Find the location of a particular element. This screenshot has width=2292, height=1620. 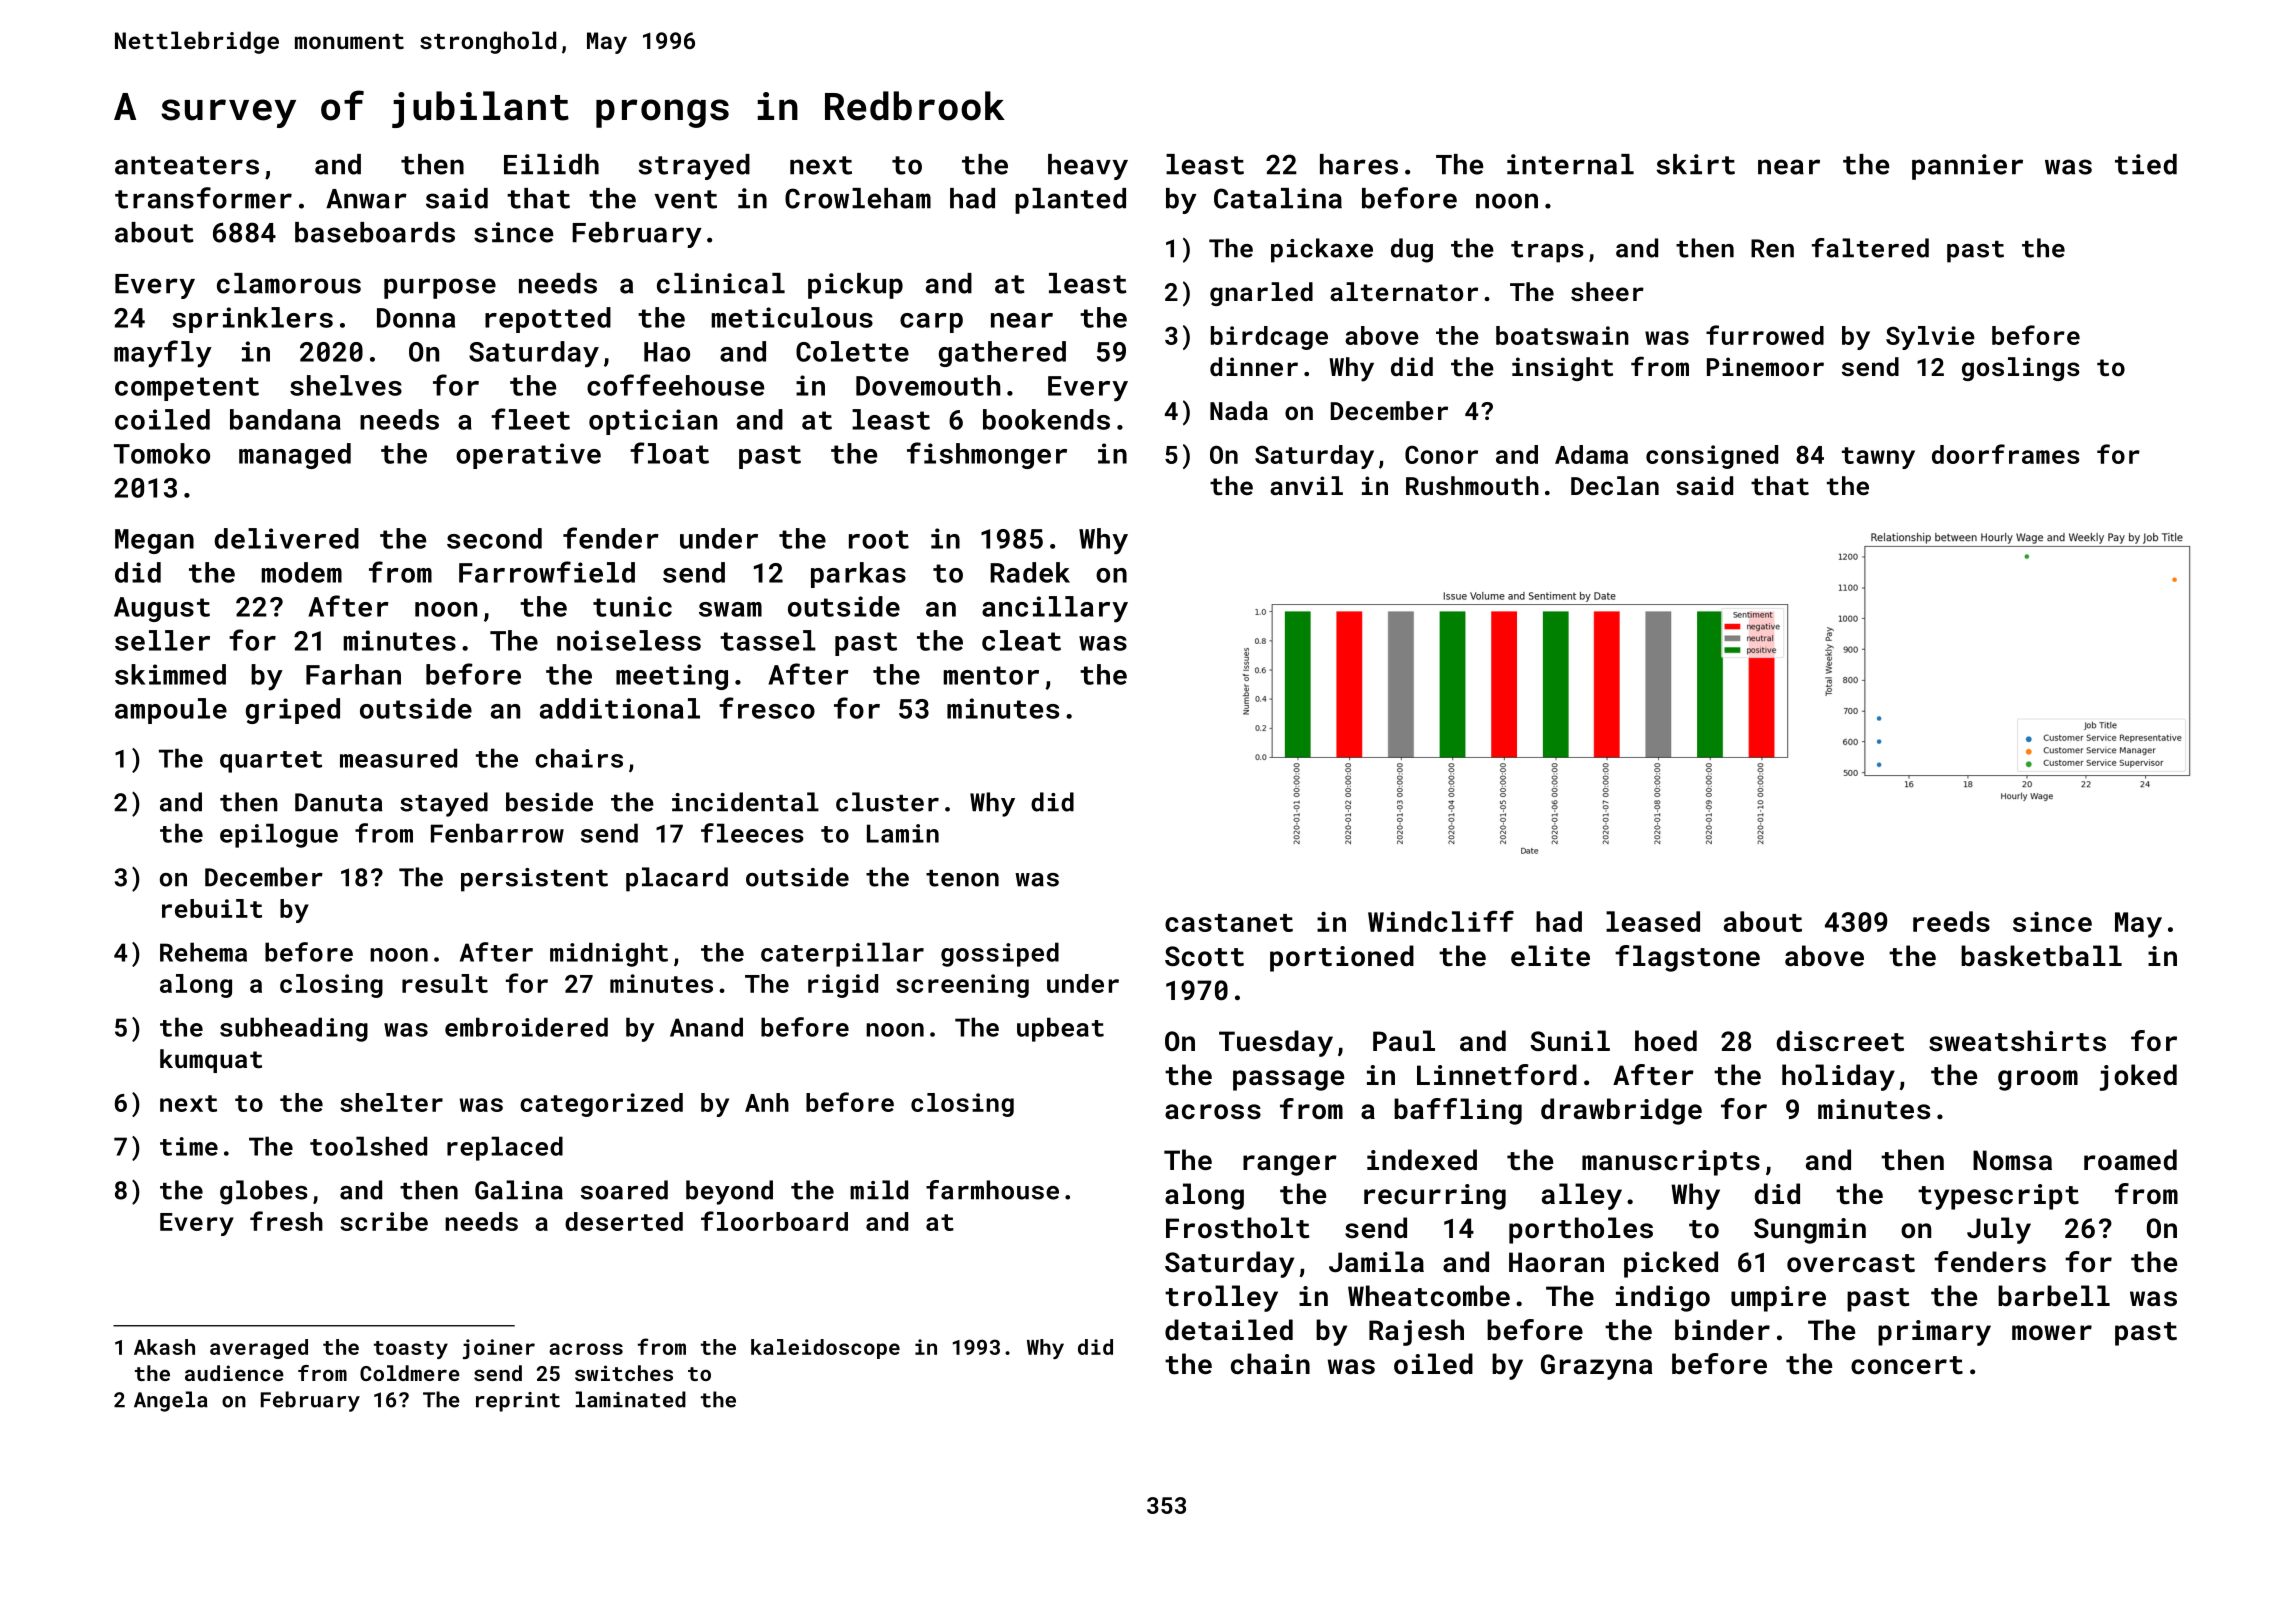

beside is located at coordinates (549, 802).
